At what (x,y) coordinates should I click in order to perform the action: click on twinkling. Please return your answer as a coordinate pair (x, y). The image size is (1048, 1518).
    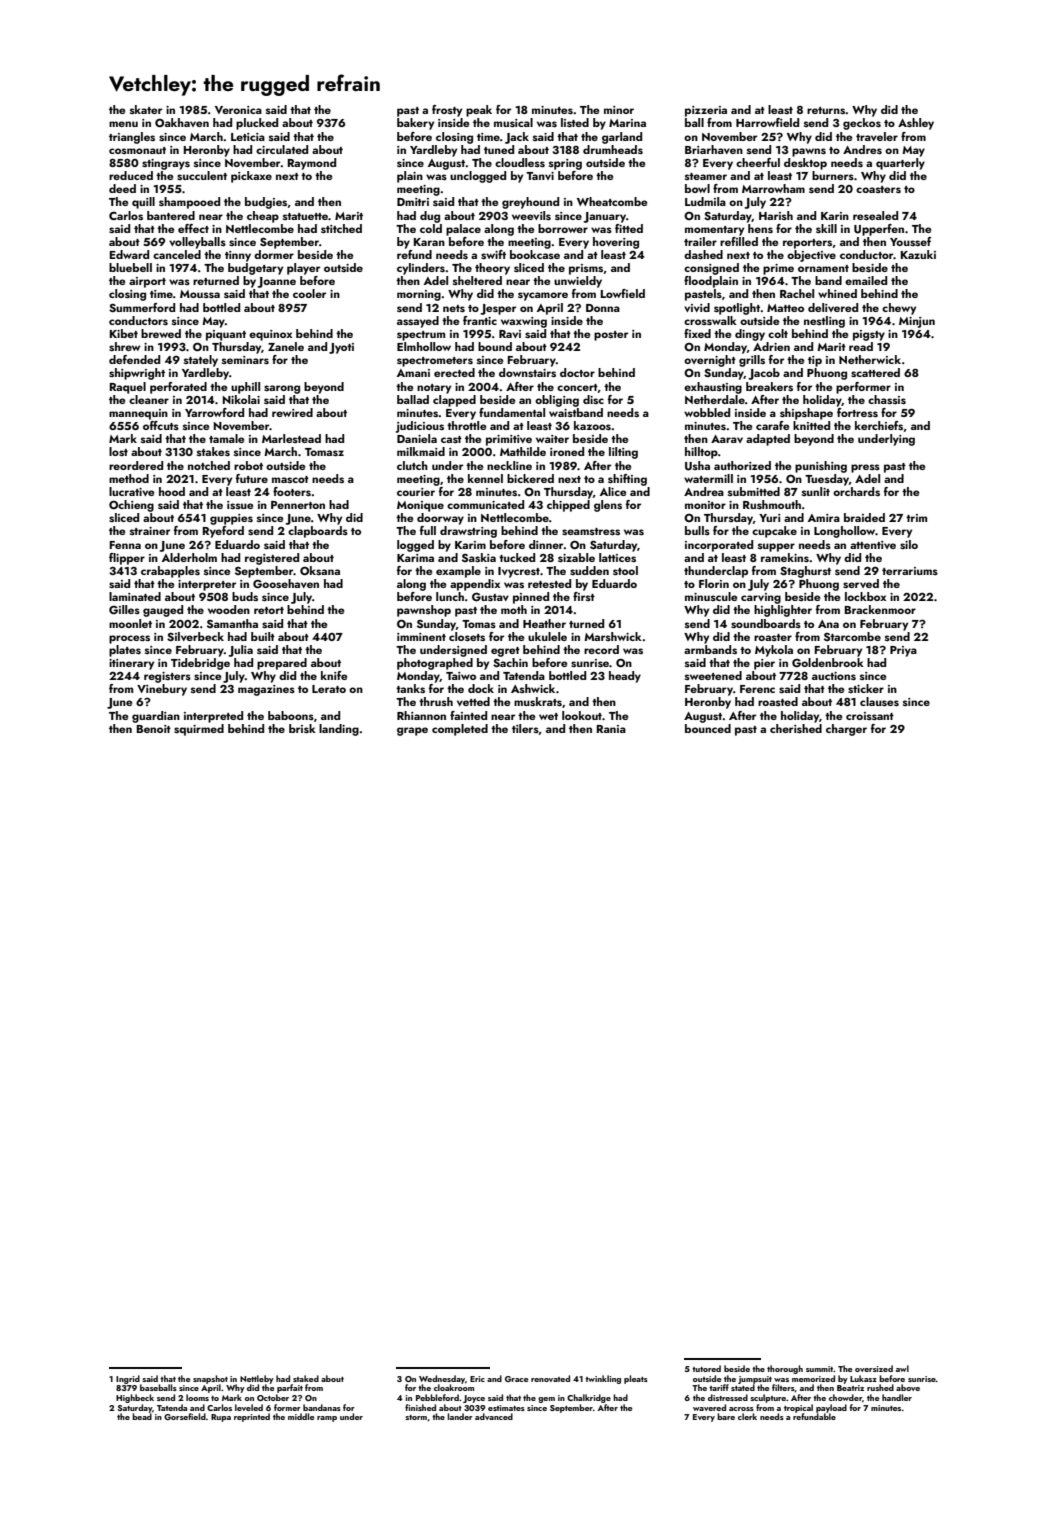
    Looking at the image, I should click on (603, 1379).
